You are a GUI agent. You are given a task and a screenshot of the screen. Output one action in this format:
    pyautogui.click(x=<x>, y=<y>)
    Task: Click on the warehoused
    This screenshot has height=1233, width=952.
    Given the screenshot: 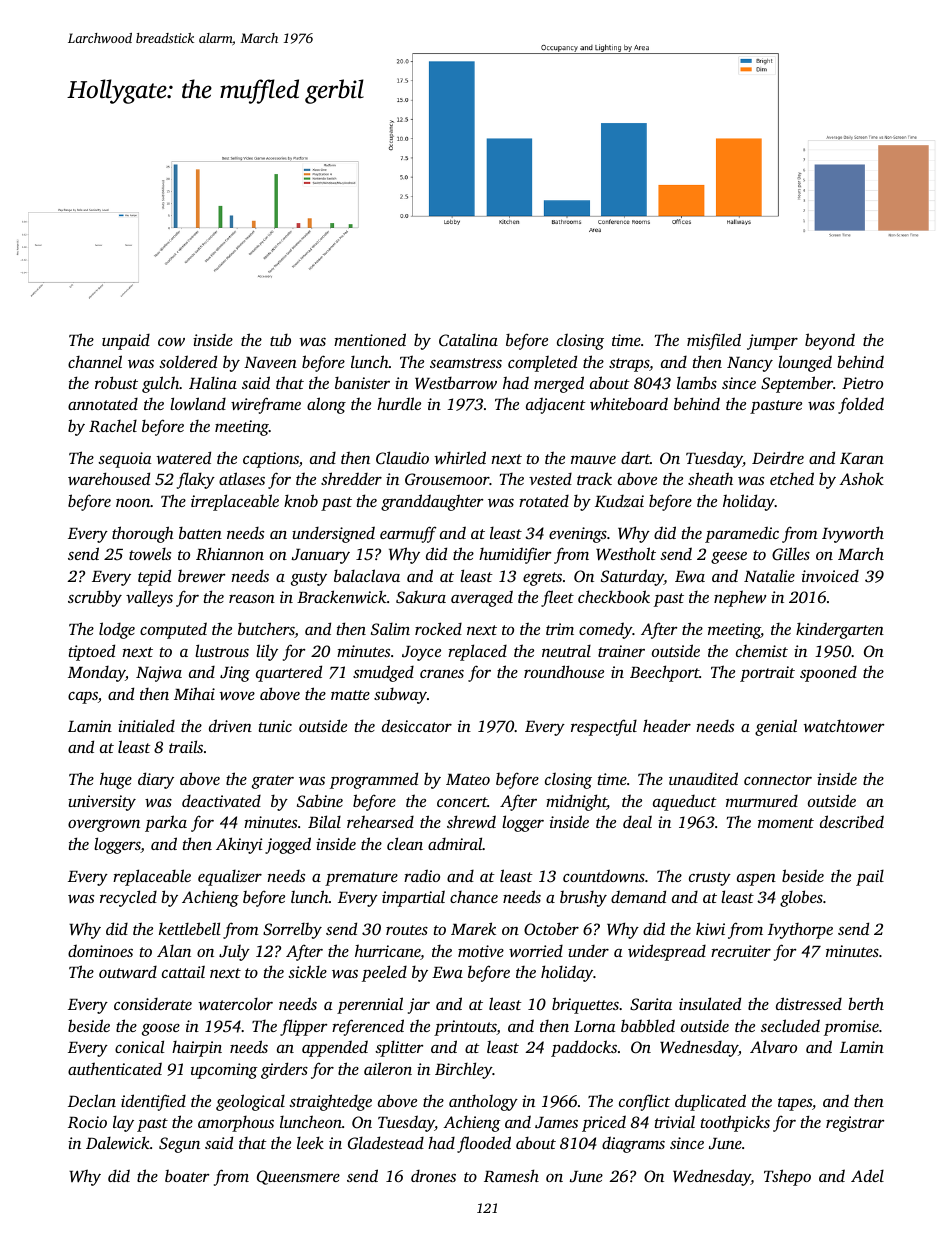 What is the action you would take?
    pyautogui.click(x=109, y=478)
